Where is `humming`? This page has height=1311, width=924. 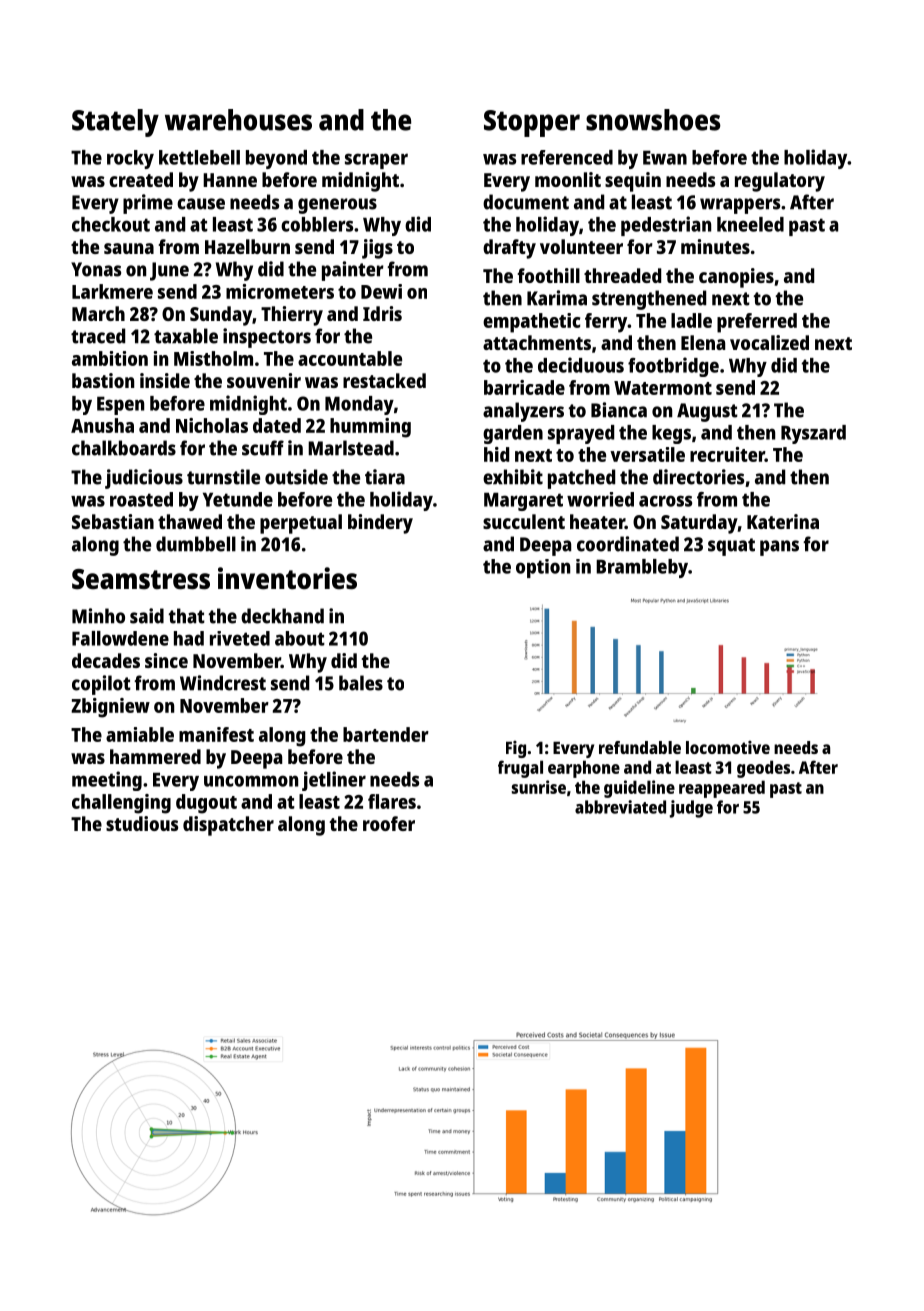 humming is located at coordinates (370, 428).
